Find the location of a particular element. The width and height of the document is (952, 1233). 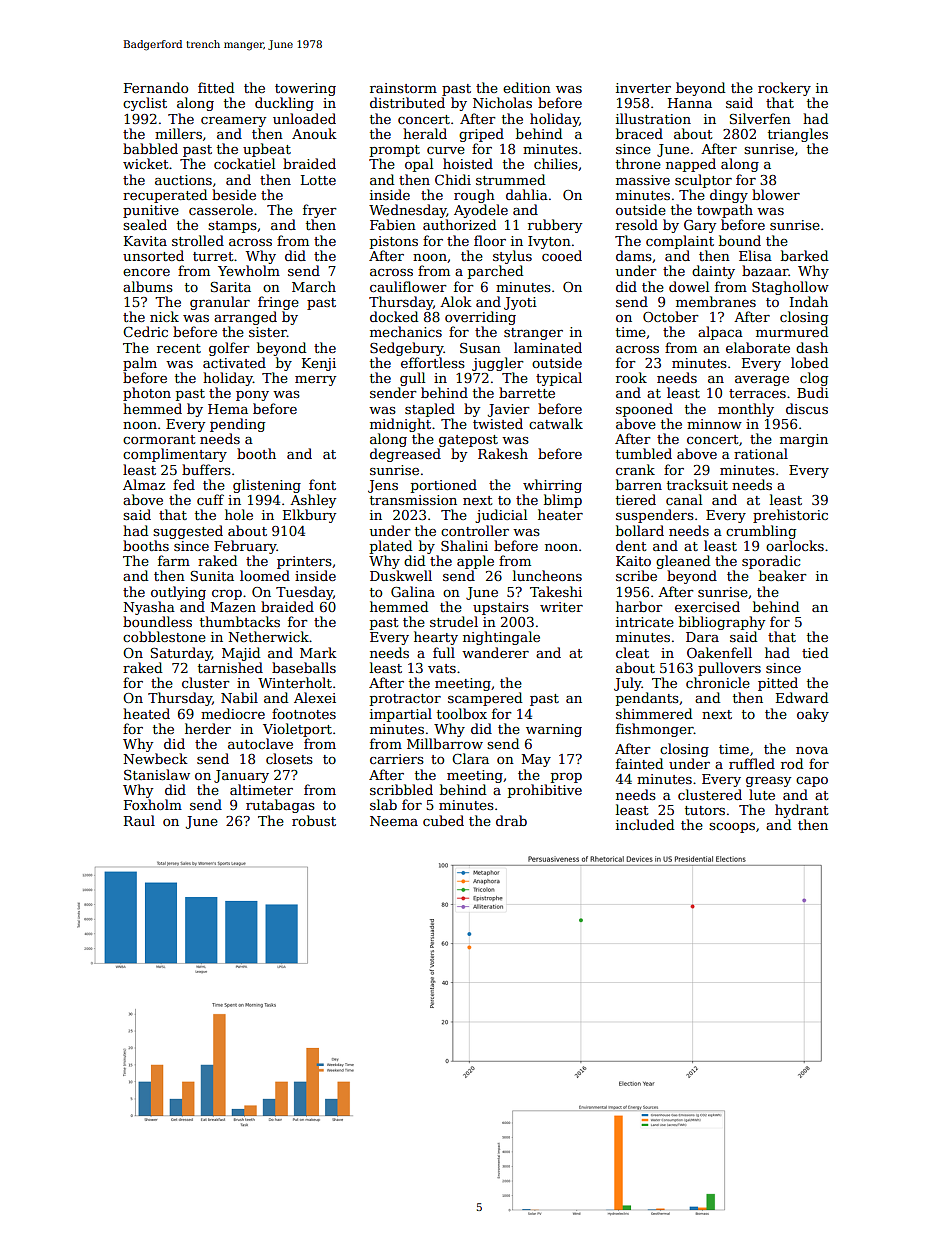

rainstorm is located at coordinates (403, 88).
